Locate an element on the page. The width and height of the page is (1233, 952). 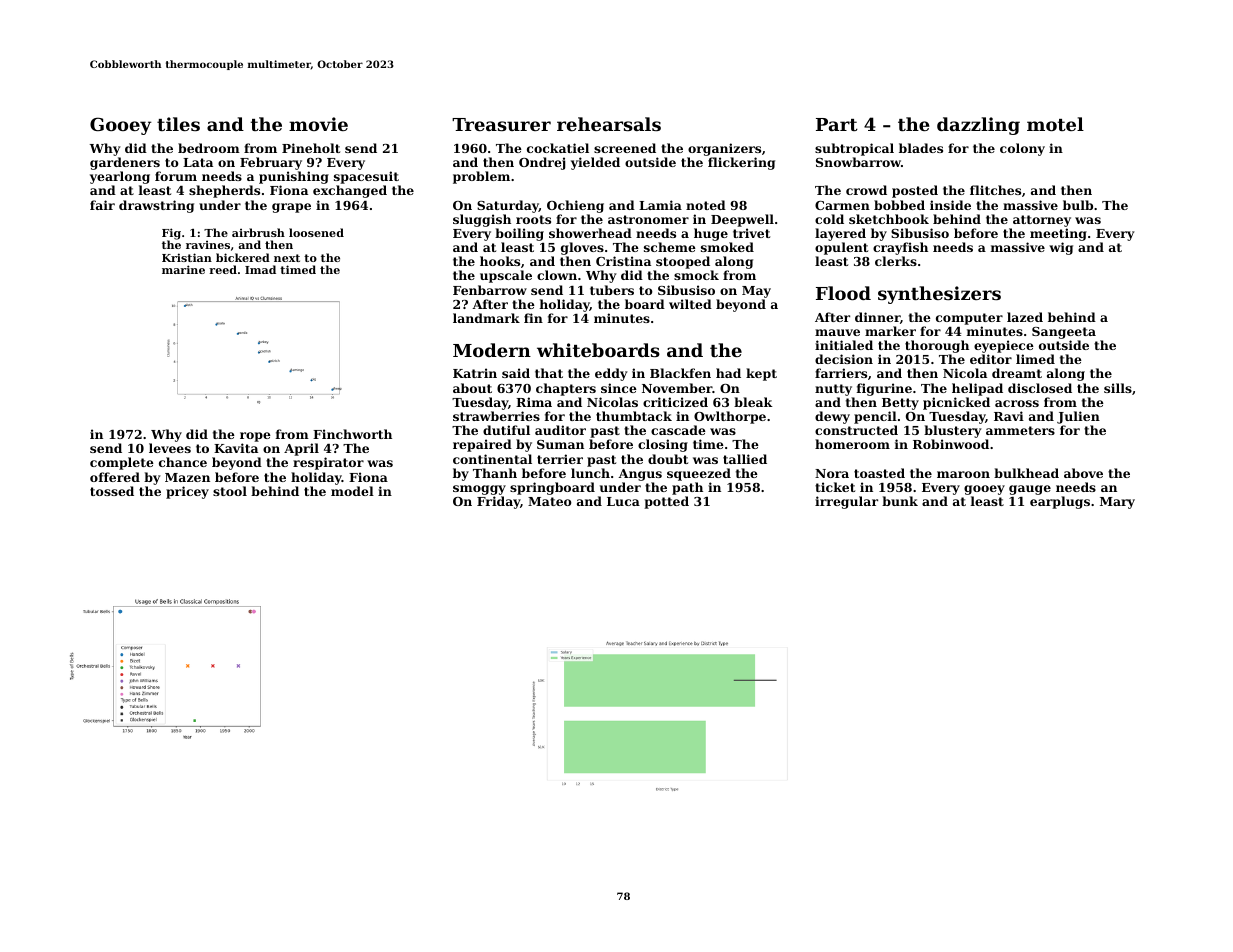
loosened is located at coordinates (316, 232).
